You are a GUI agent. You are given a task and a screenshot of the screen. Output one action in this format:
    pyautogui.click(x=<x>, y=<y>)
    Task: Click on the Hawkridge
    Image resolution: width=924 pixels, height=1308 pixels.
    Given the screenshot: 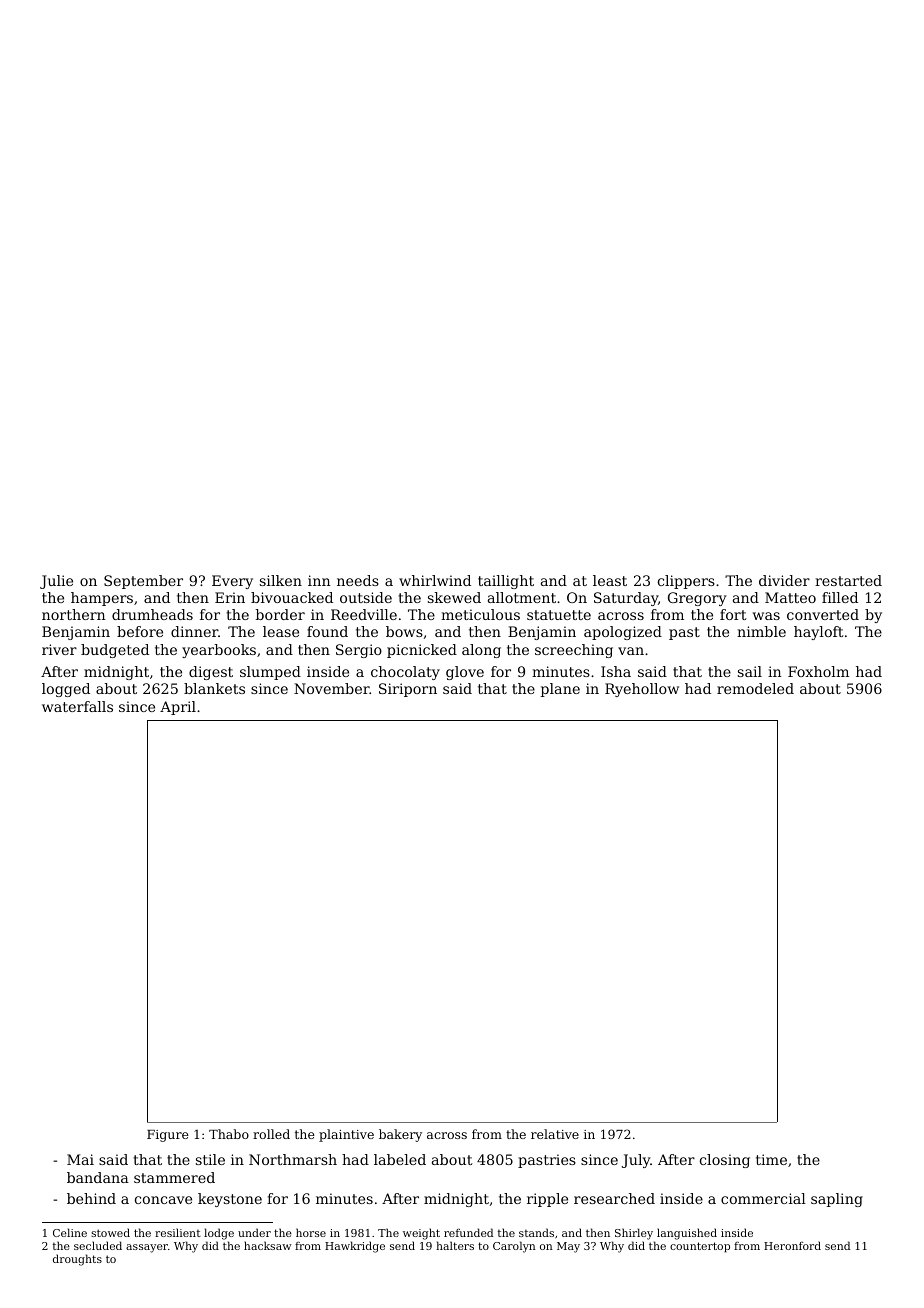 What is the action you would take?
    pyautogui.click(x=355, y=1247)
